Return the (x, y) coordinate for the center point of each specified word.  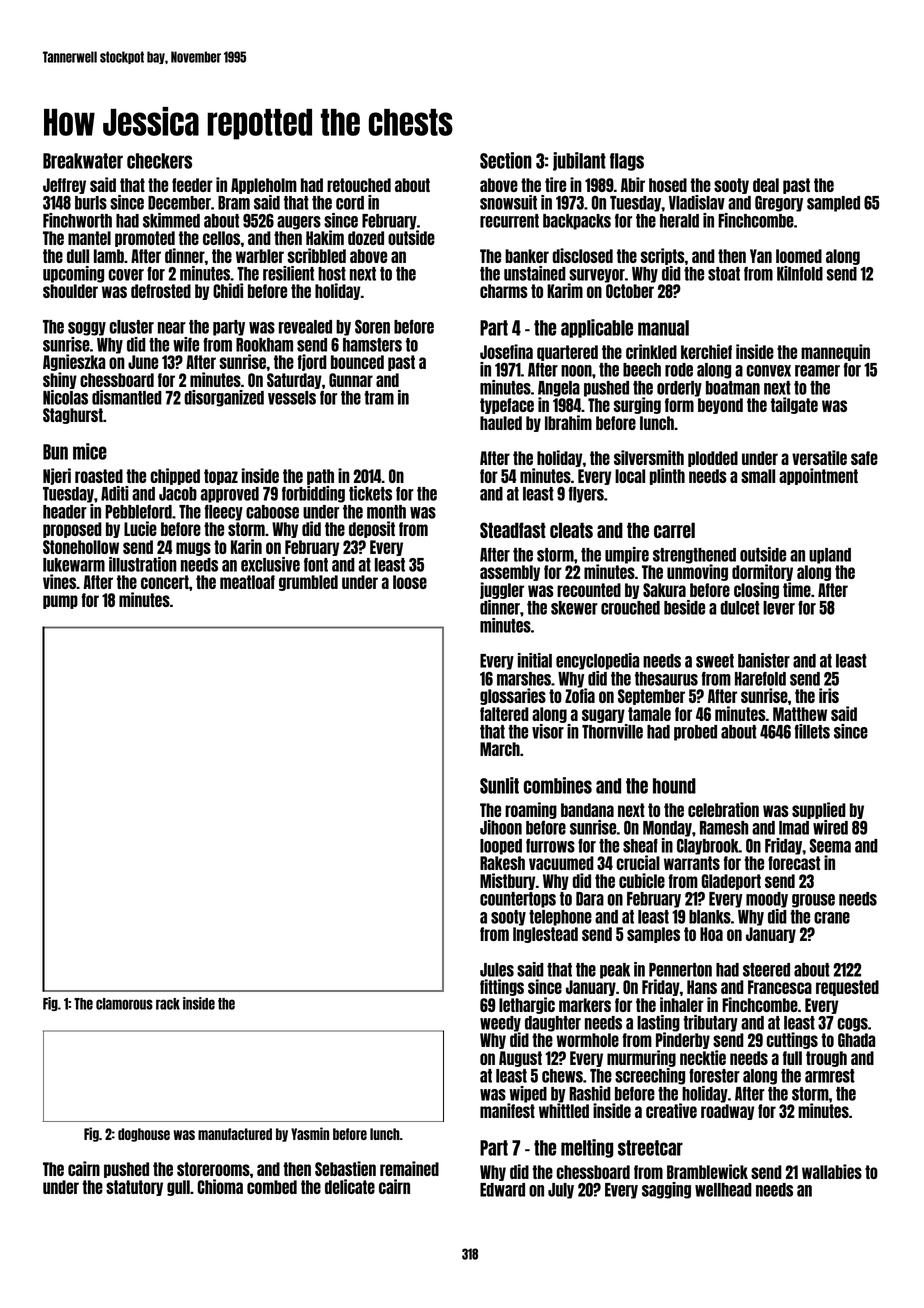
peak (615, 971)
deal (766, 185)
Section (506, 160)
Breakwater (83, 161)
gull (178, 1188)
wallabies (832, 1171)
